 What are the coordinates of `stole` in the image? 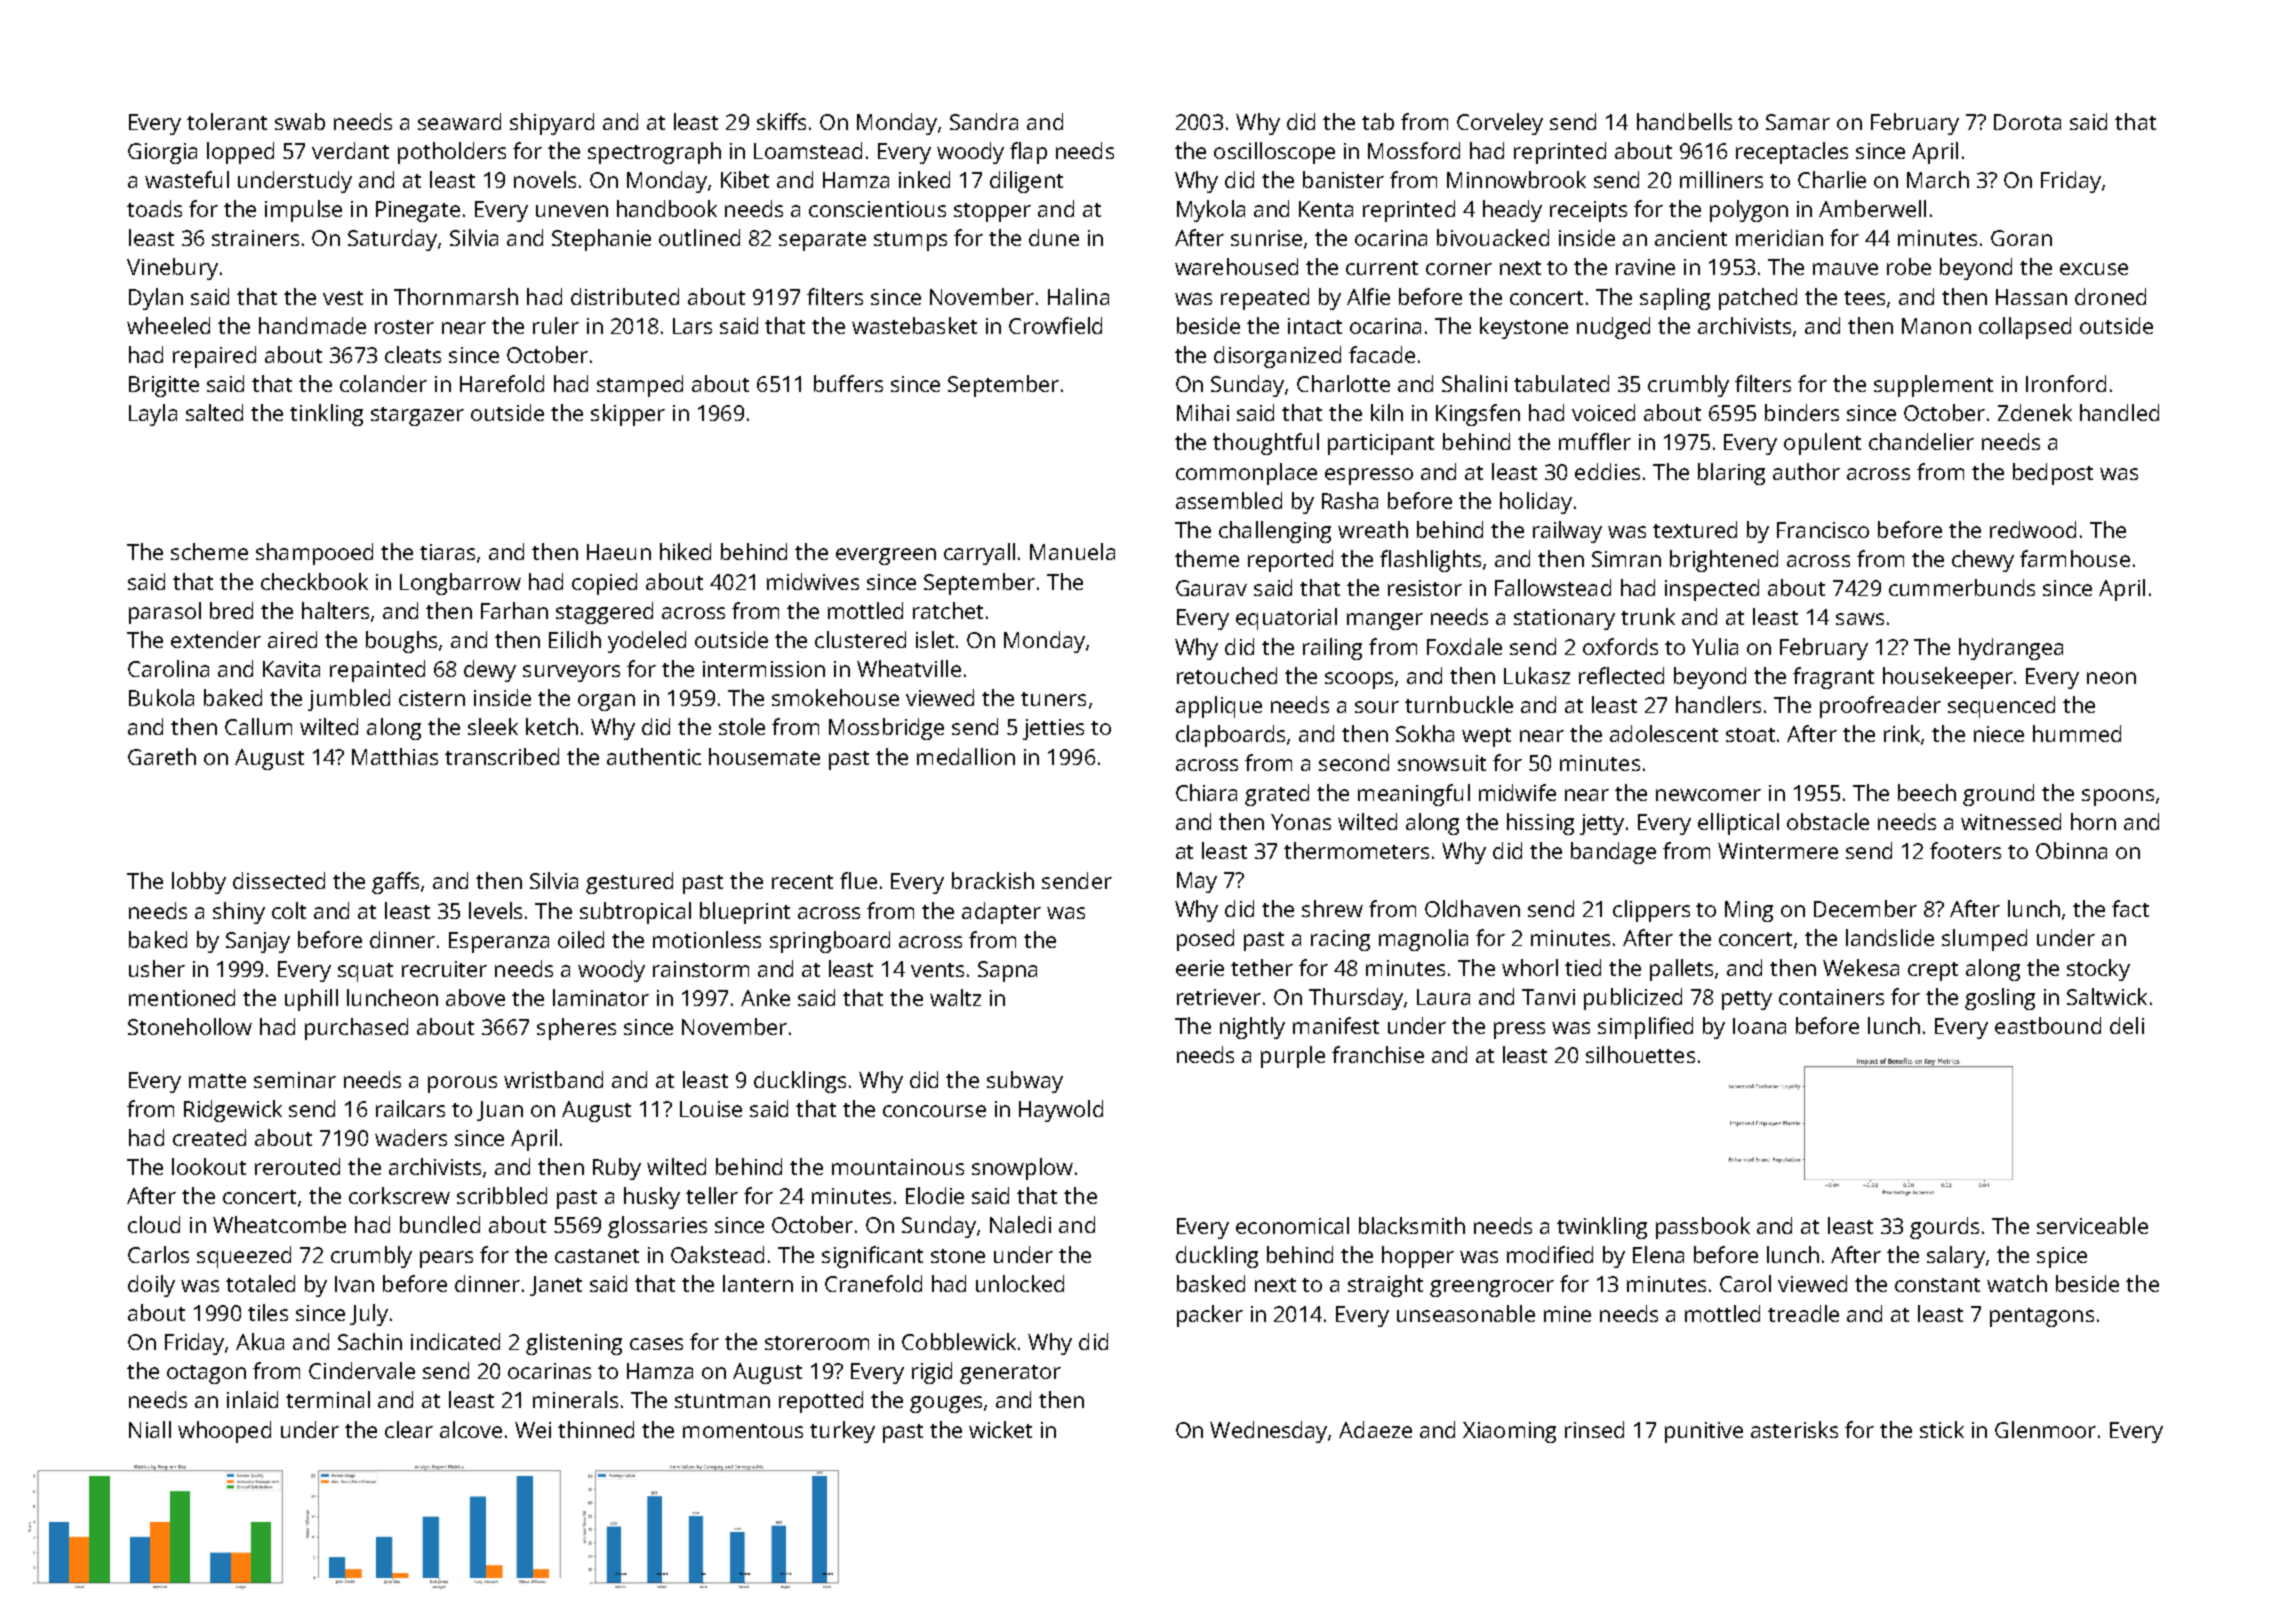 It's located at (742, 726).
